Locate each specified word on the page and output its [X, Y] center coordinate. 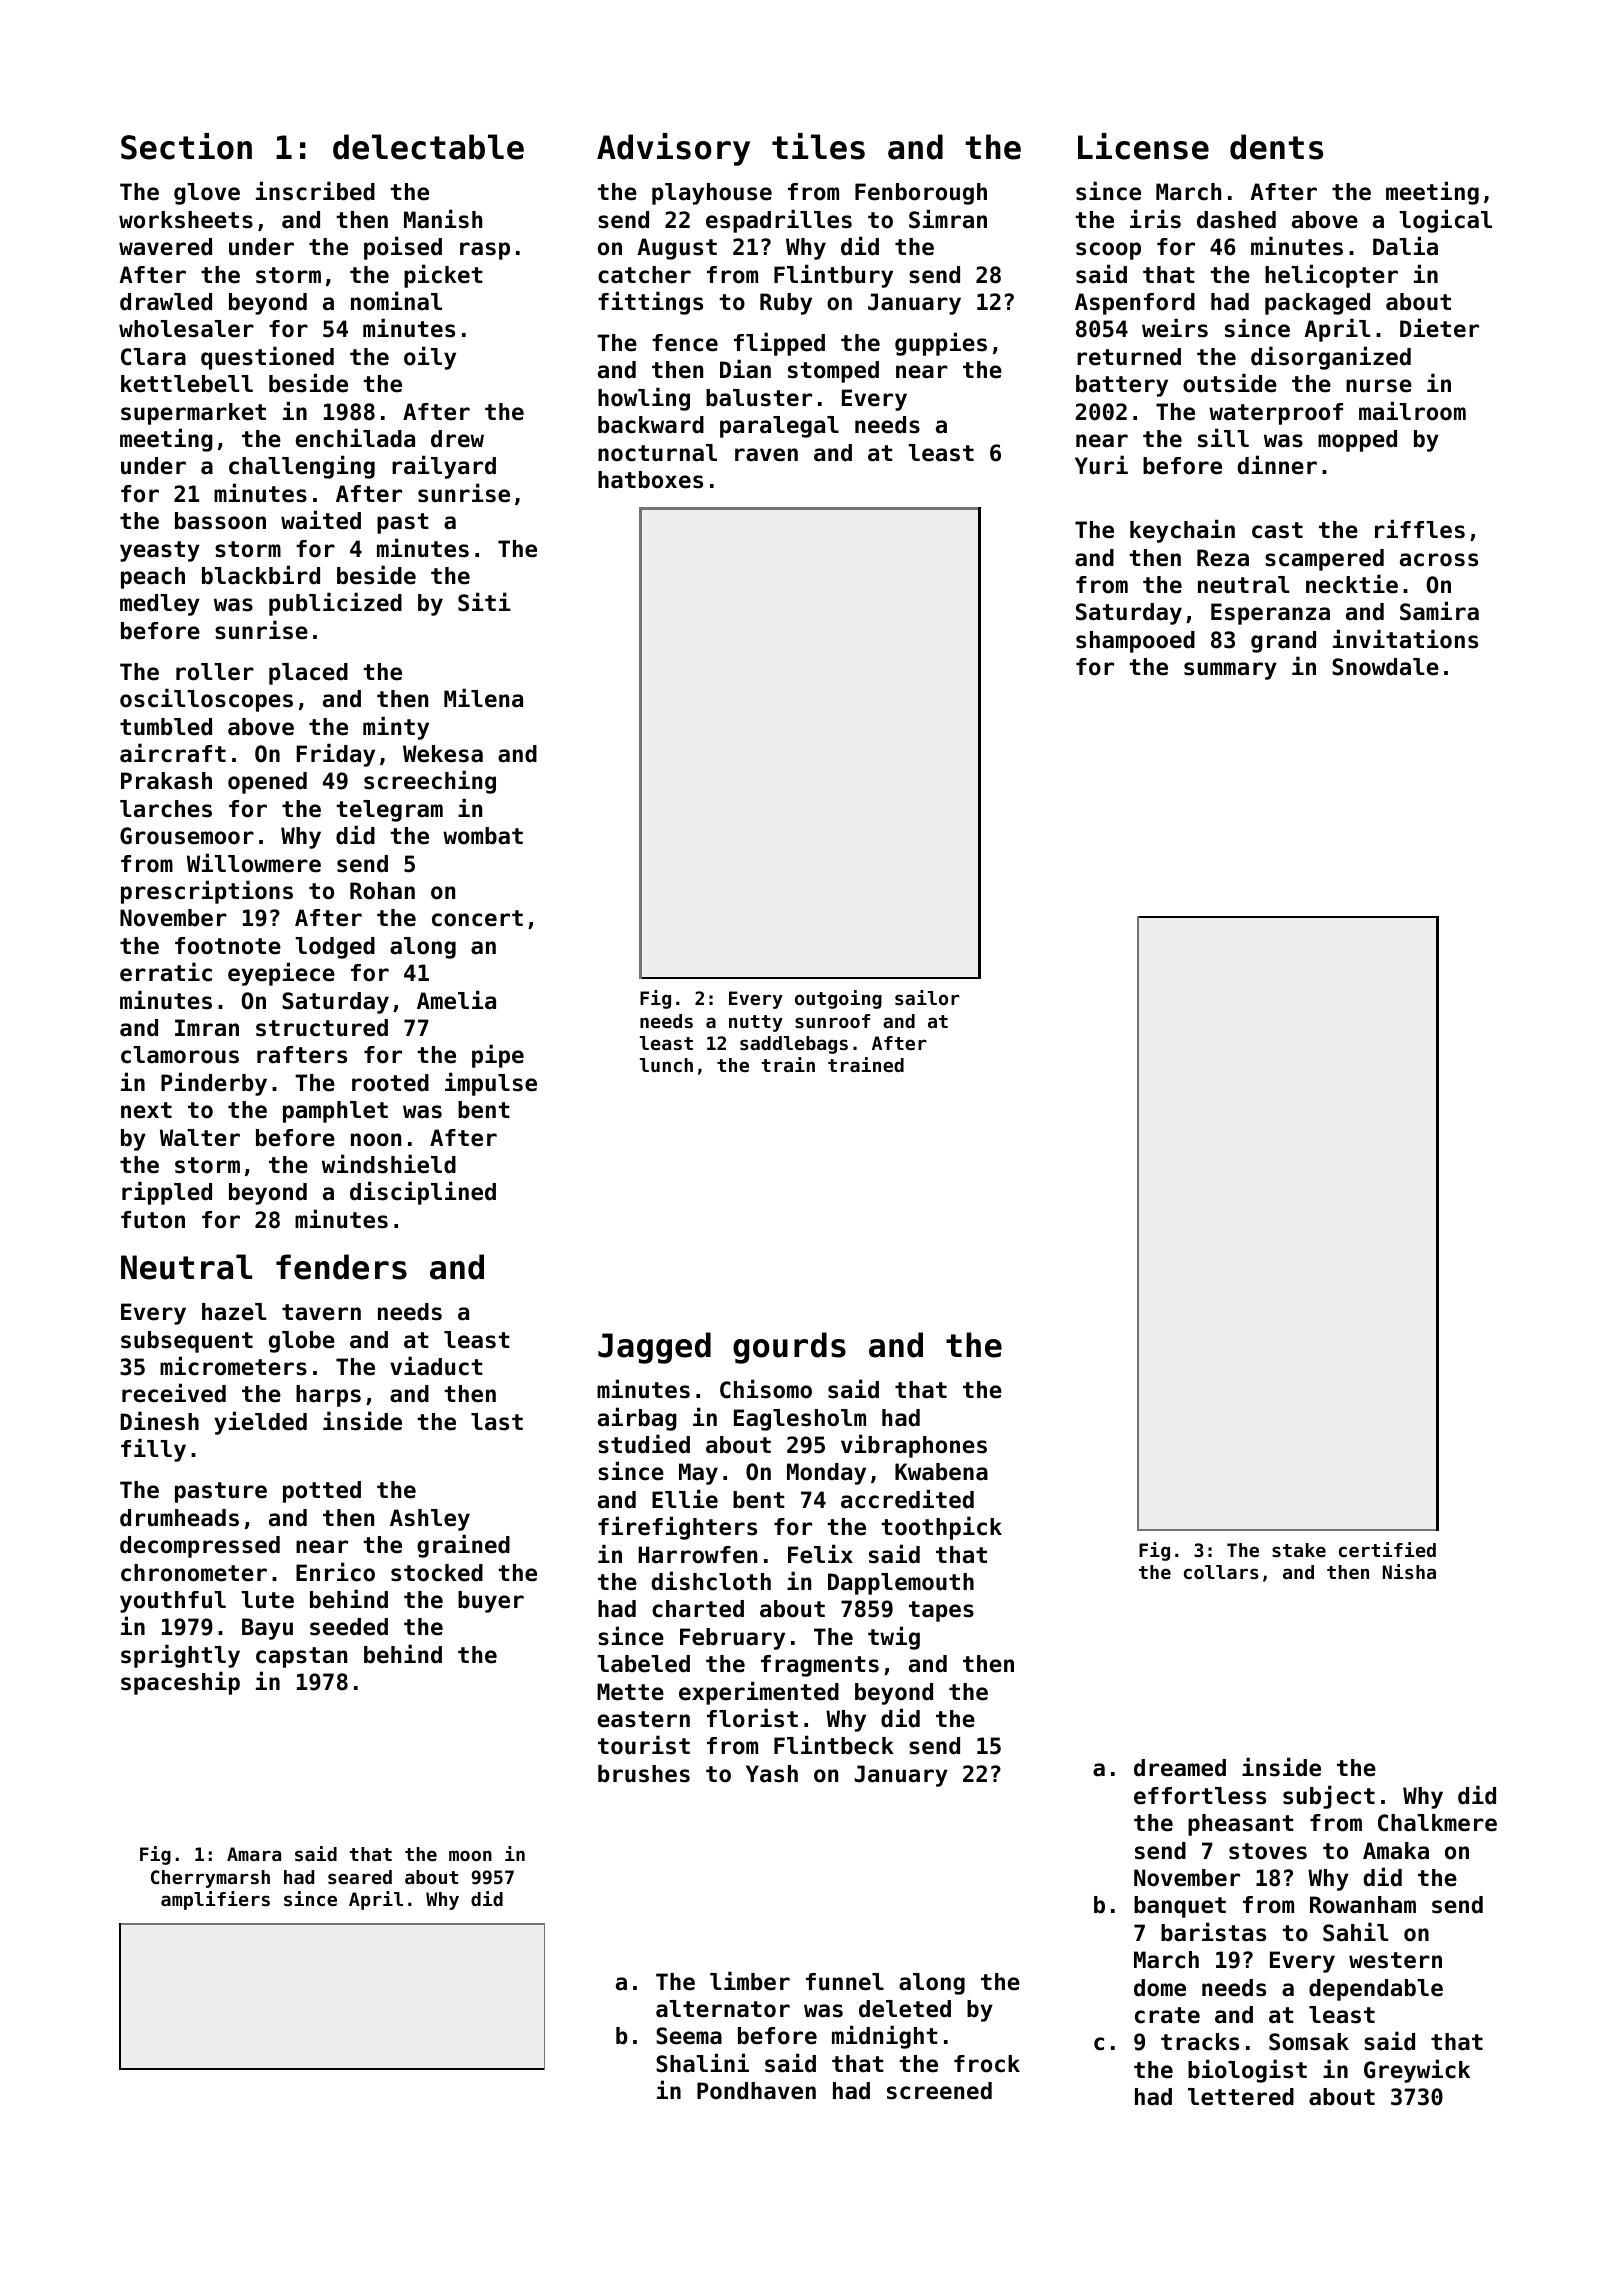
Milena [483, 698]
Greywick [1417, 2071]
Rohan [382, 891]
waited [321, 520]
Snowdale [1385, 667]
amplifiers [215, 1900]
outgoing [838, 999]
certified [1387, 1549]
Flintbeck [834, 1745]
